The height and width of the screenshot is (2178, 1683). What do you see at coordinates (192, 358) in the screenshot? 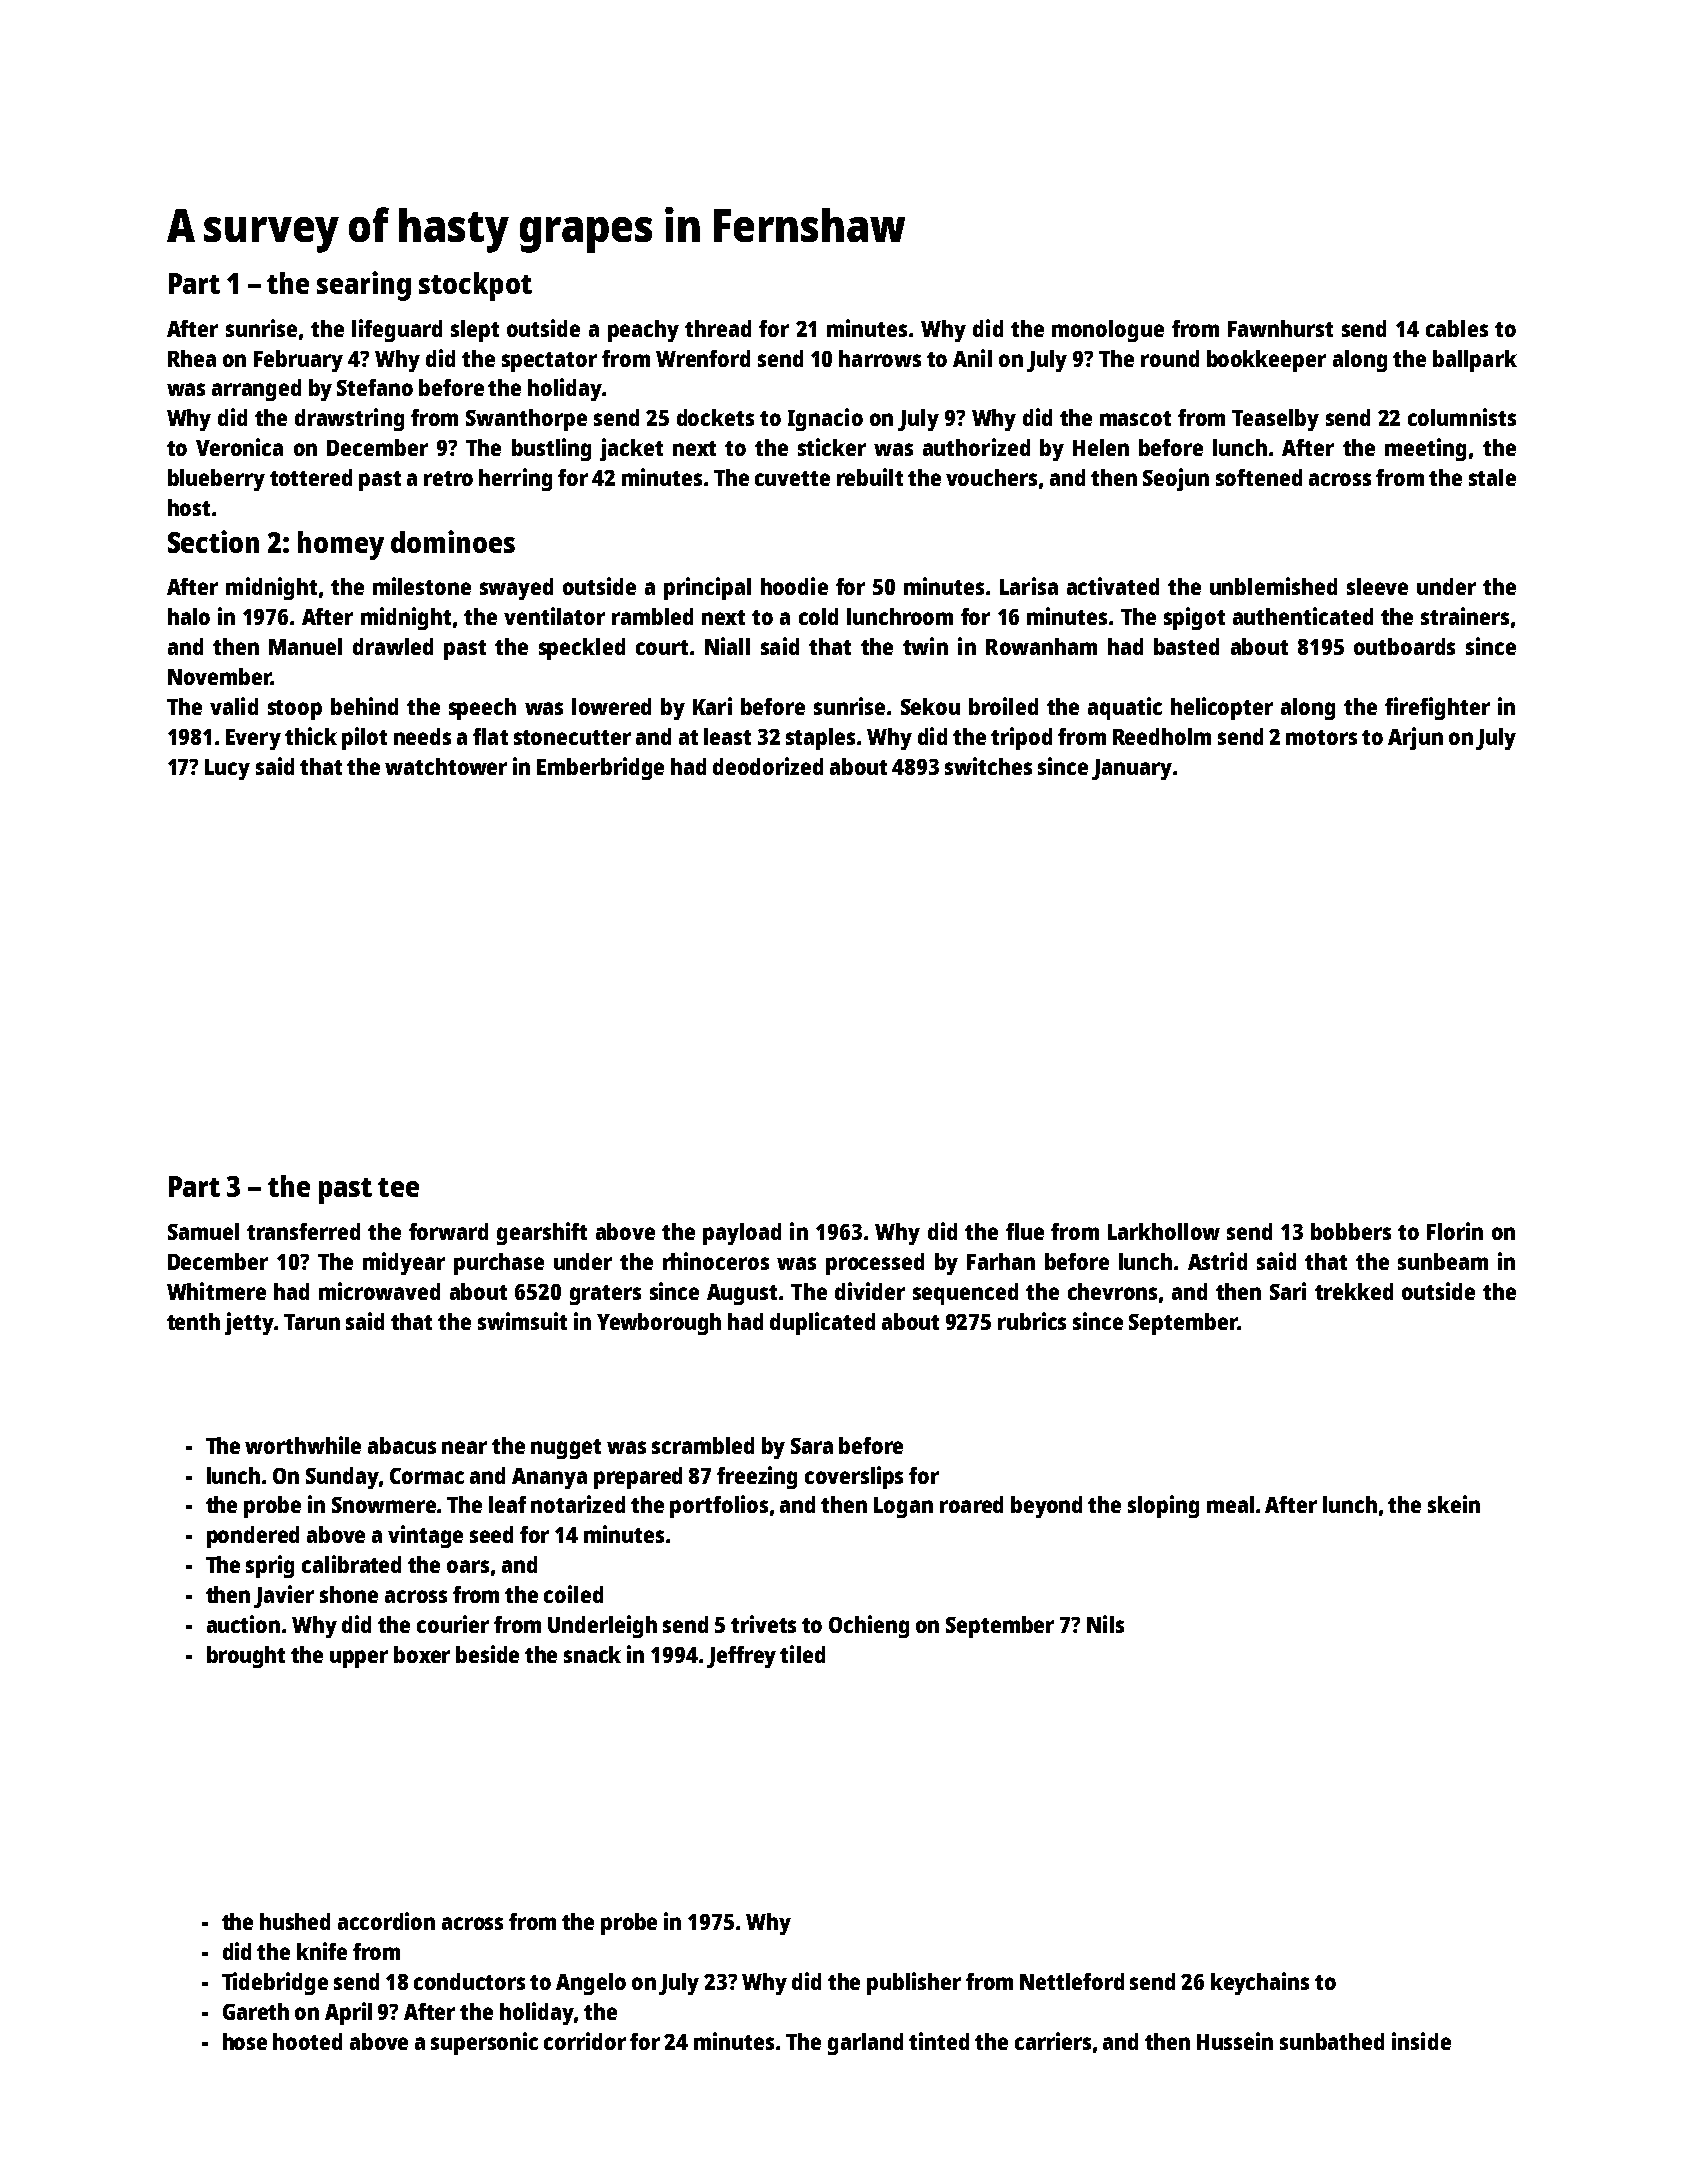
I see `Rhea` at bounding box center [192, 358].
